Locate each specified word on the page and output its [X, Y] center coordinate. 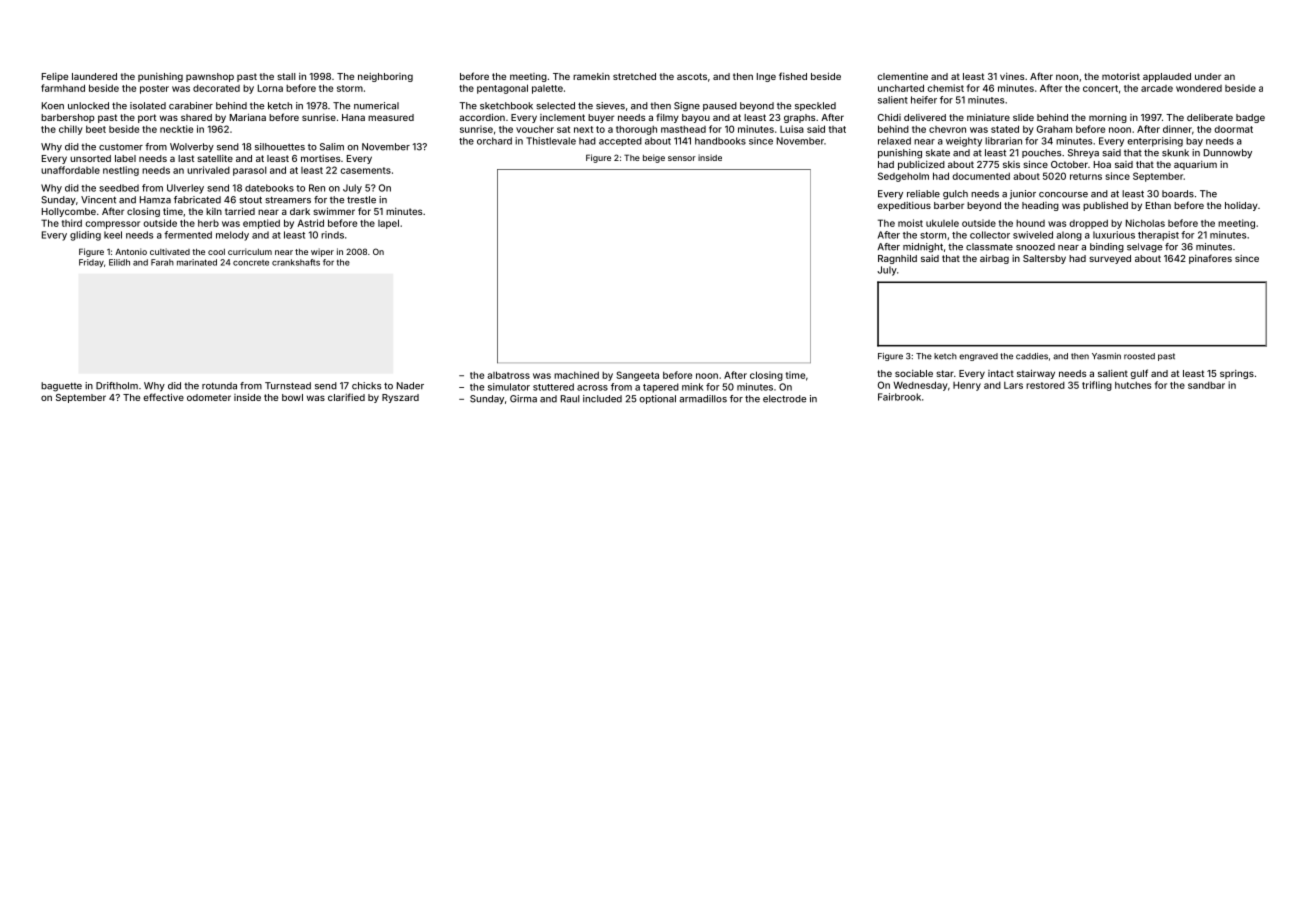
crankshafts [296, 262]
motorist [1121, 76]
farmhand [63, 88]
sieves [610, 106]
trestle [361, 200]
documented [981, 176]
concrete [251, 263]
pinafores [1210, 259]
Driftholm [117, 386]
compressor [112, 225]
